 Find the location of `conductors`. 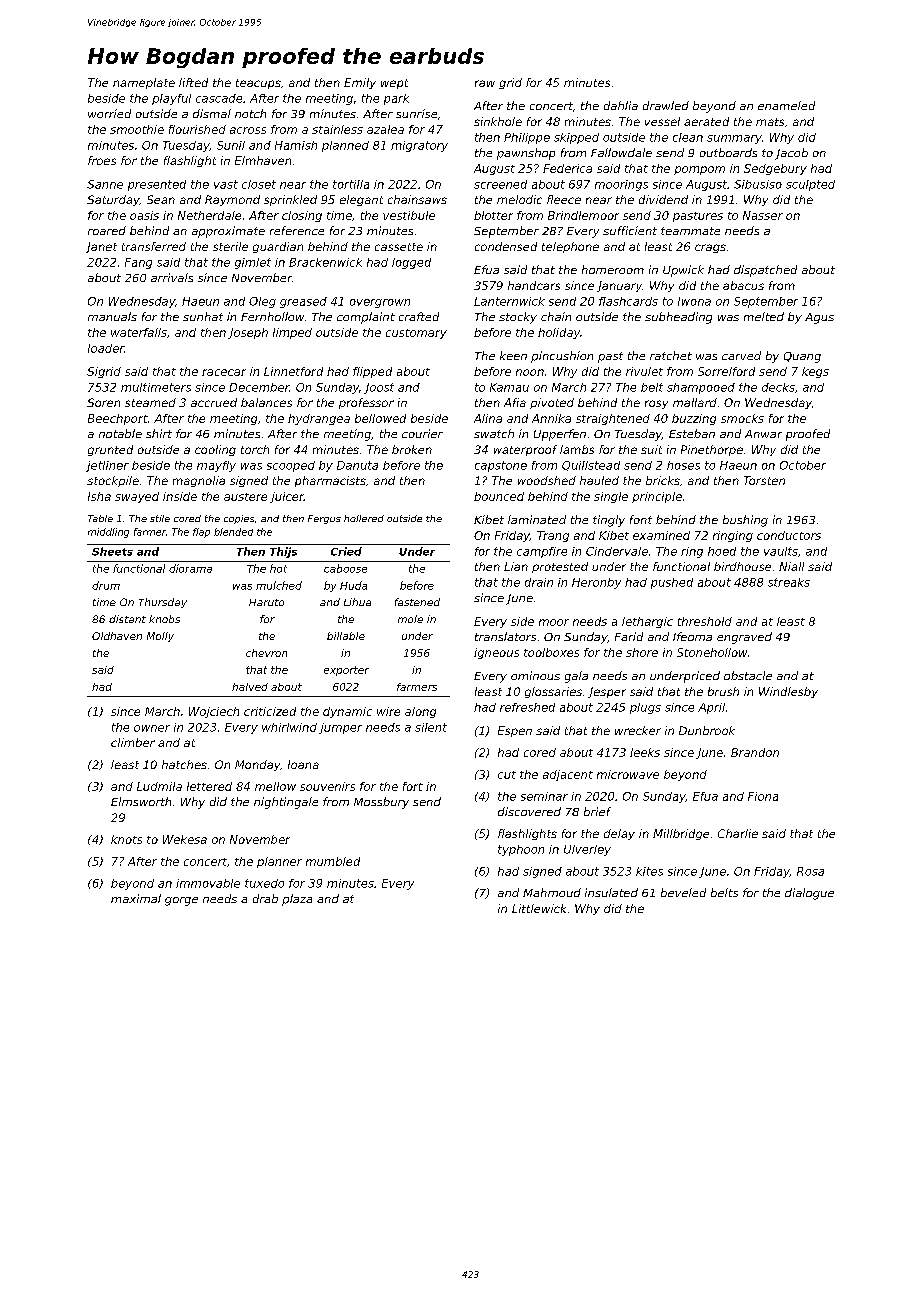

conductors is located at coordinates (789, 535).
